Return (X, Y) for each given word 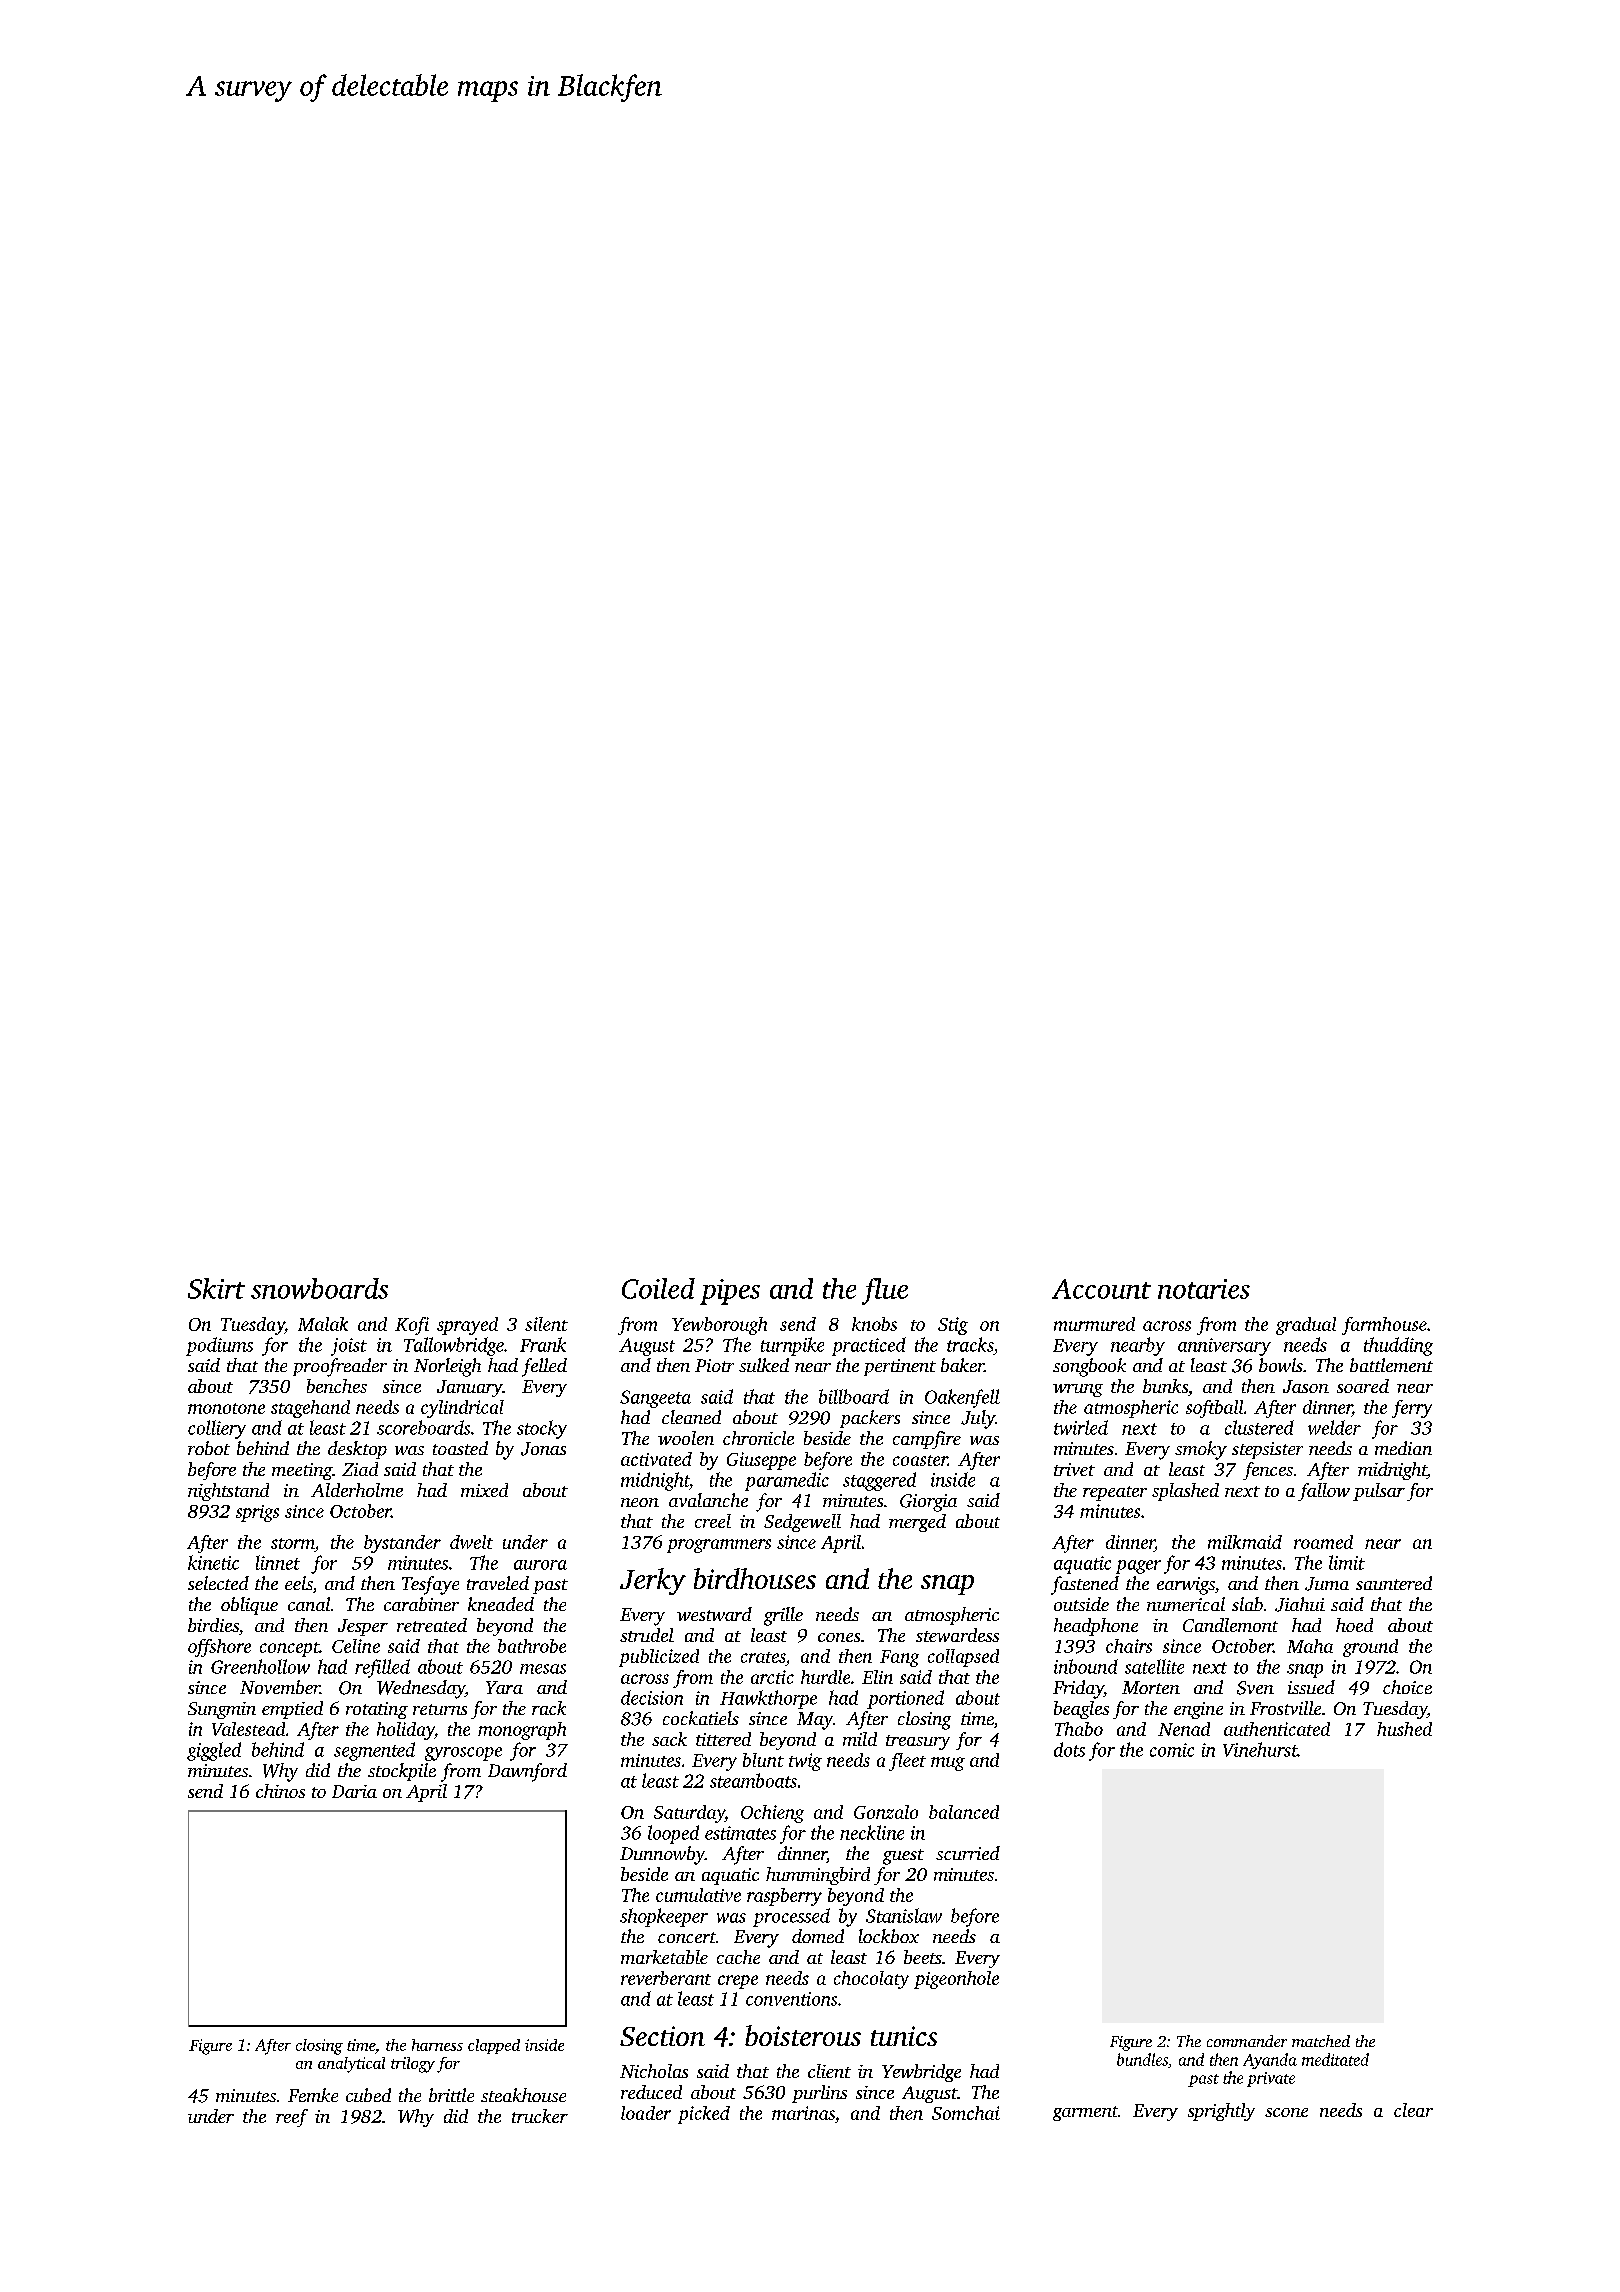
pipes (730, 1292)
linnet (278, 1562)
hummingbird (818, 1876)
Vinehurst (1260, 1749)
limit (1347, 1562)
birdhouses (755, 1578)
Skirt (216, 1288)
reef (292, 2118)
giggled (214, 1751)
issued (1311, 1687)
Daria (354, 1791)
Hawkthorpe (768, 1699)
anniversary (1224, 1347)
